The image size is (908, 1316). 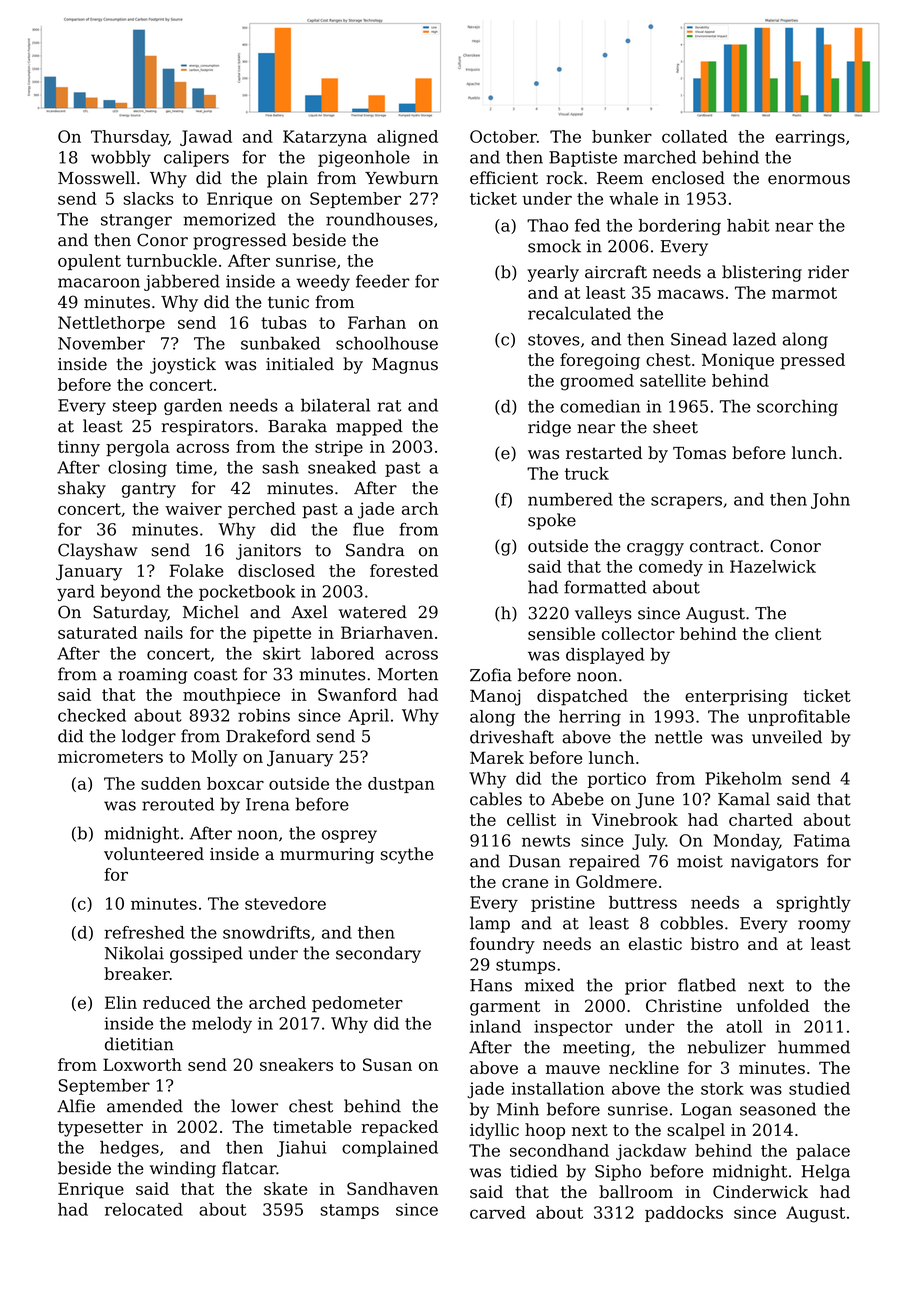 I want to click on checked, so click(x=92, y=715).
